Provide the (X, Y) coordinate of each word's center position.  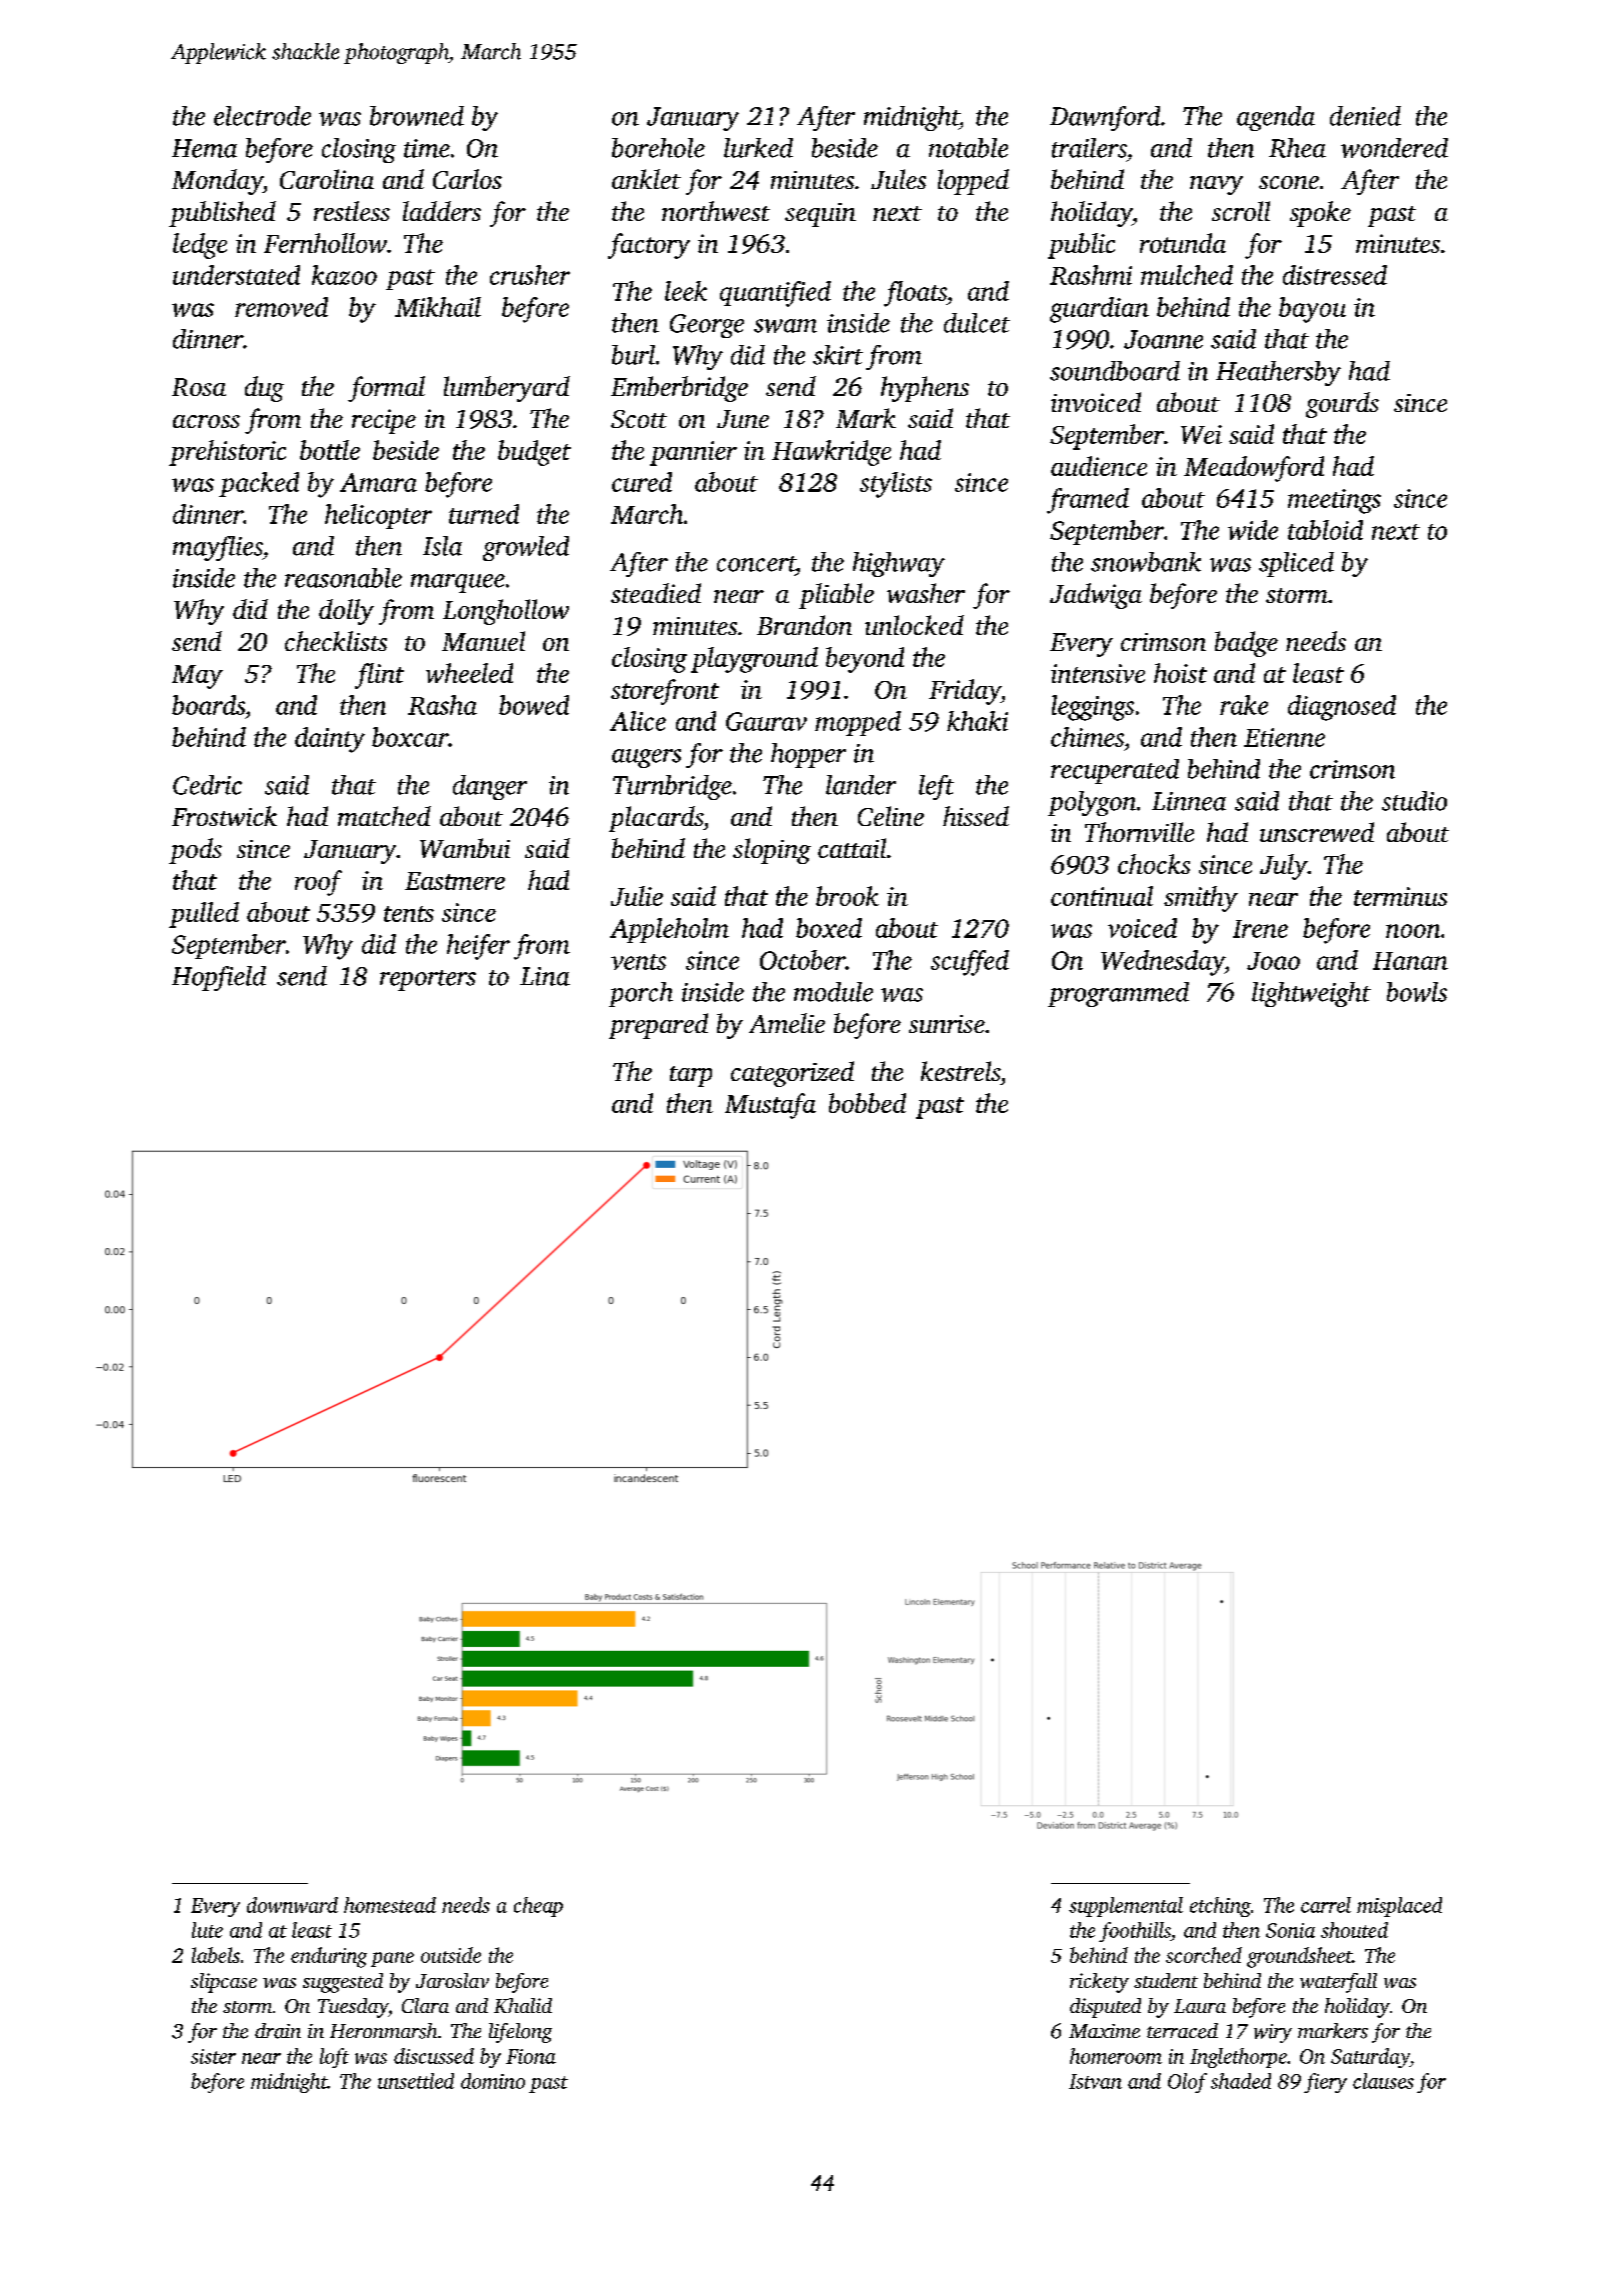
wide (1253, 530)
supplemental (1126, 1907)
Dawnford (1105, 118)
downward (292, 1905)
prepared (658, 1026)
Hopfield (219, 978)
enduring (329, 1957)
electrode (262, 116)
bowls (1417, 992)
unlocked (914, 625)
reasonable (343, 578)
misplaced (1399, 1907)
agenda (1276, 118)
